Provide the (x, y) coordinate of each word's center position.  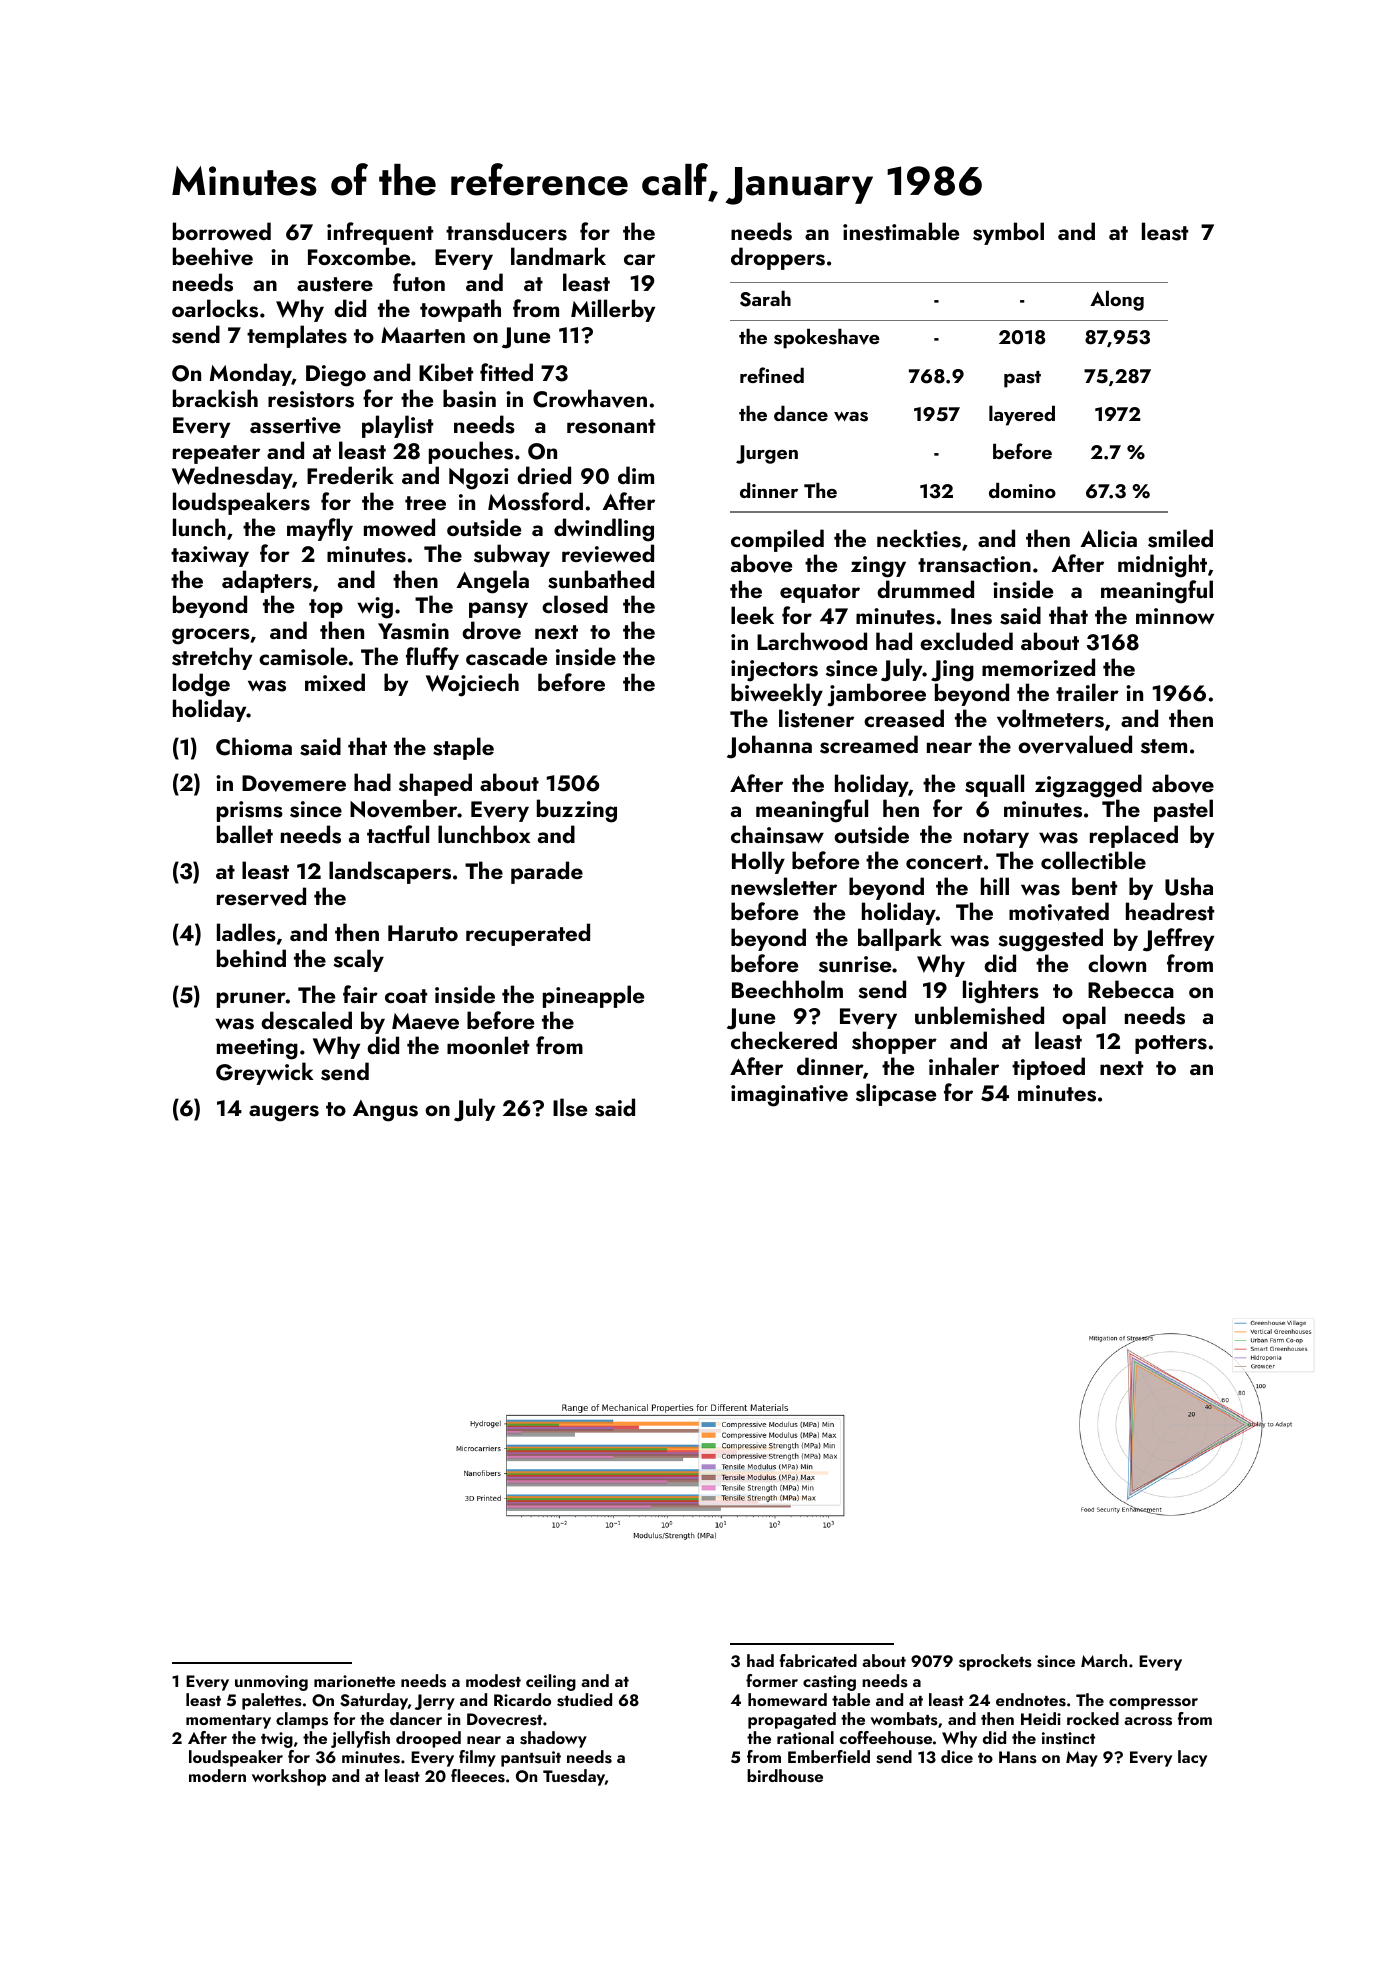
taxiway (210, 556)
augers (284, 1113)
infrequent (380, 233)
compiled (777, 540)
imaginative (789, 1096)
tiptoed (1048, 1068)
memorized (1038, 667)
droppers (778, 258)
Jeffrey (1178, 940)
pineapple (593, 996)
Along (1117, 300)
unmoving (271, 1683)
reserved (261, 896)
